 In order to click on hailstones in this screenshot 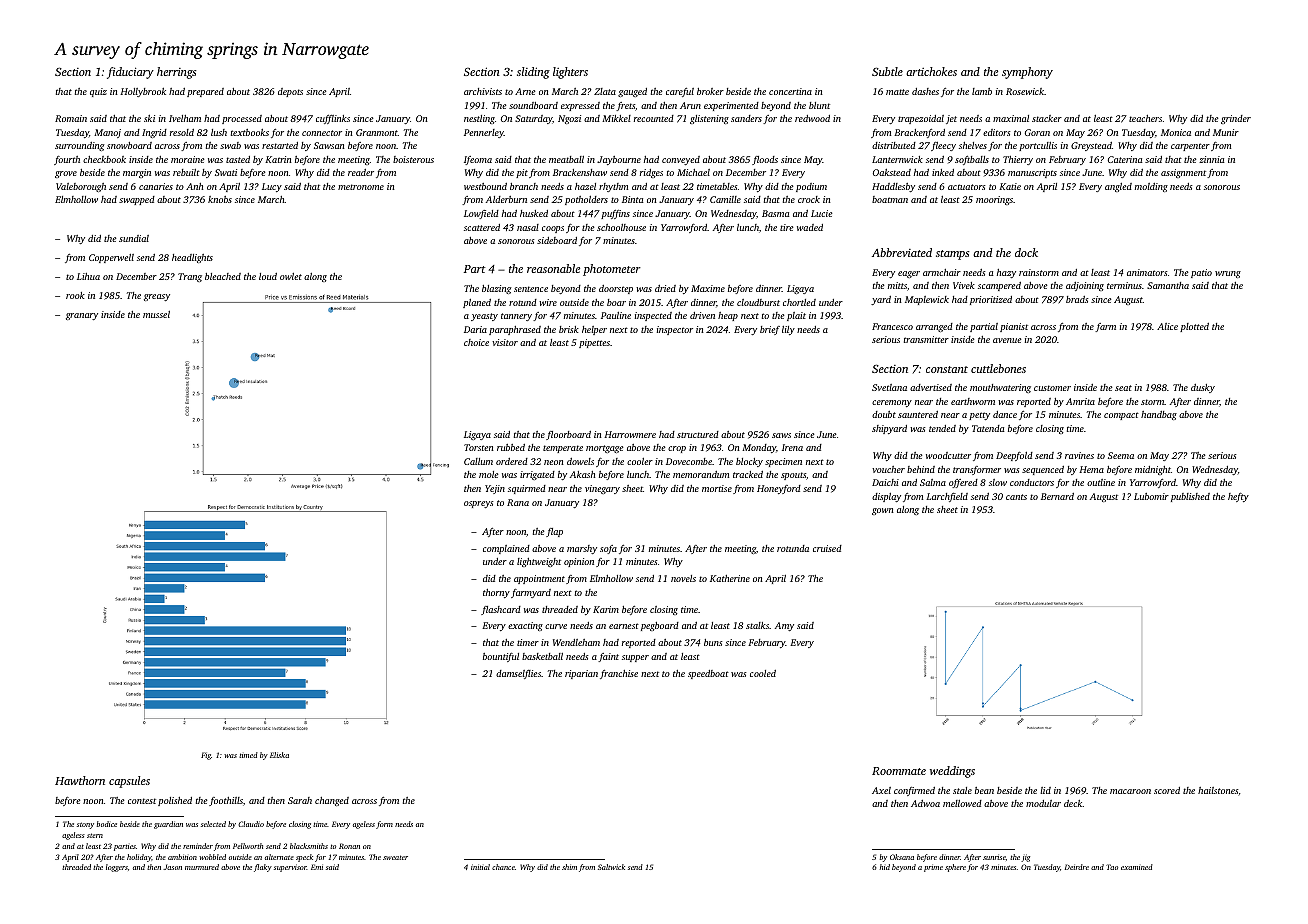, I will do `click(1218, 790)`.
